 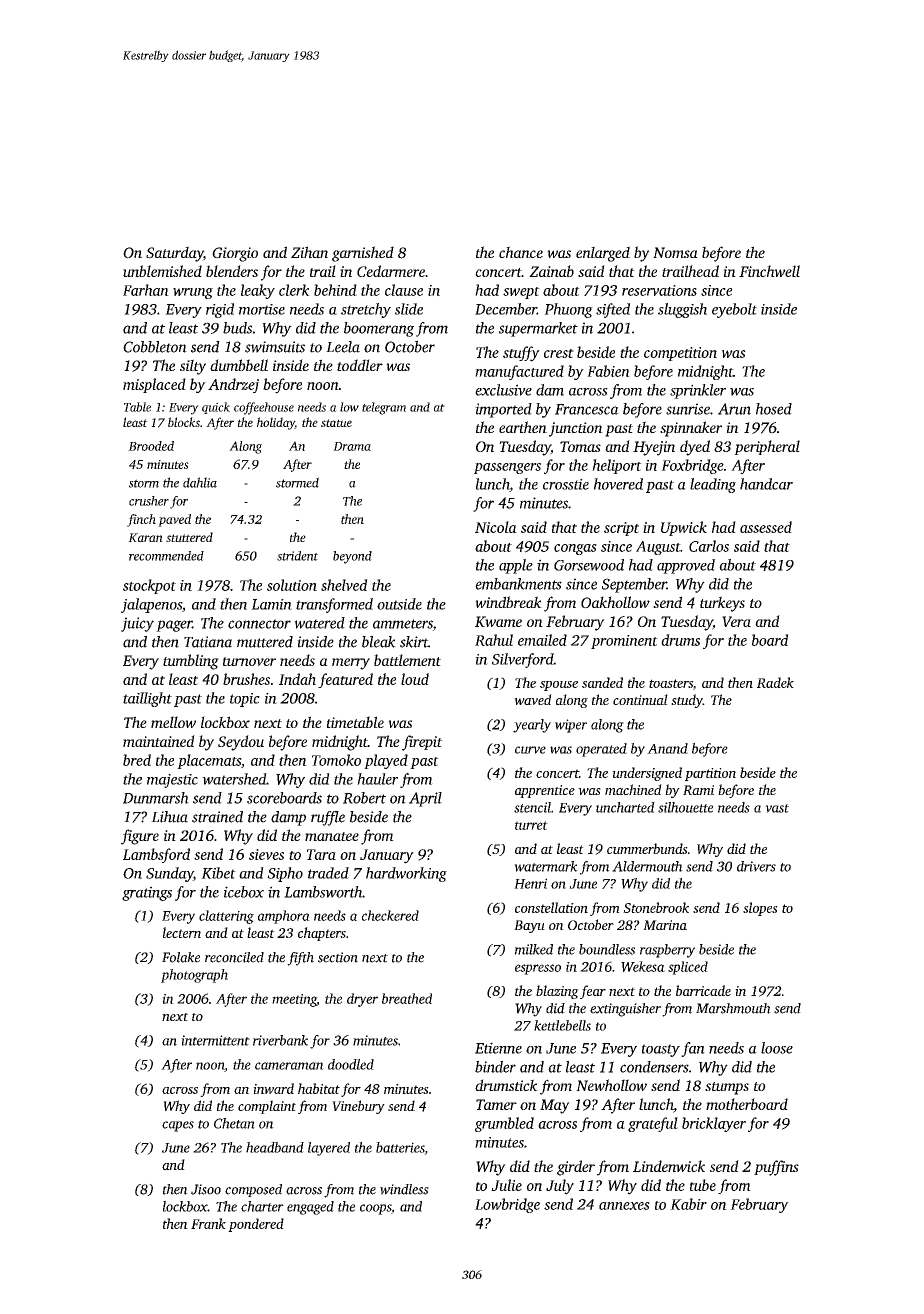 I want to click on intermittent, so click(x=215, y=1040).
